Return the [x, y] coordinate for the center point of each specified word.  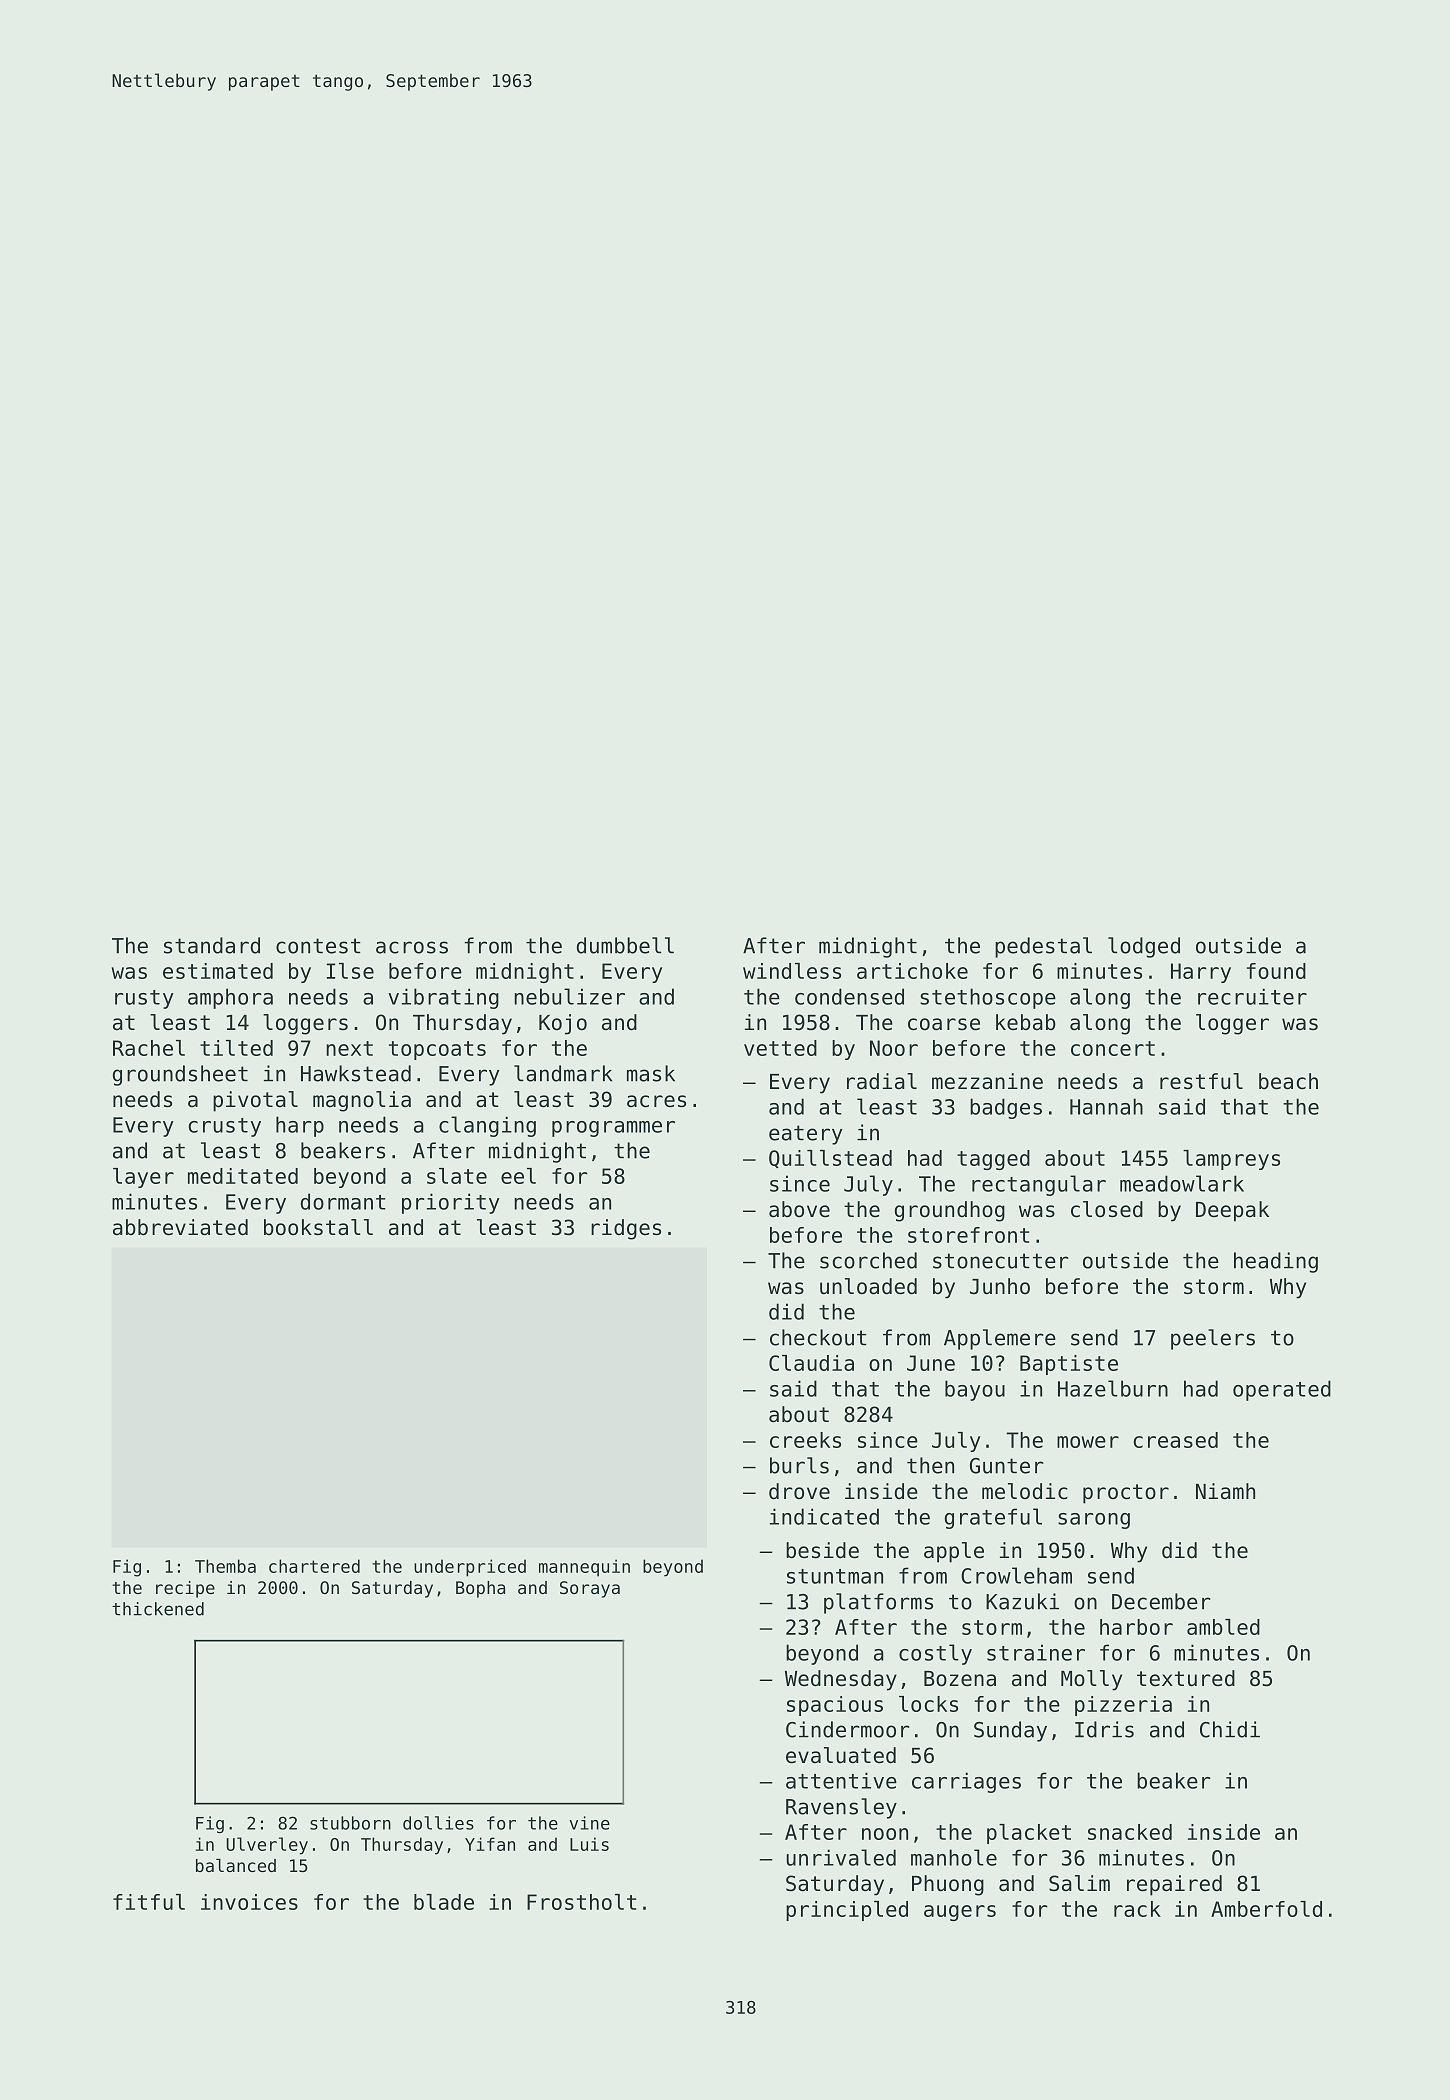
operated [1282, 1390]
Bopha [480, 1589]
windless [792, 971]
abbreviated [180, 1227]
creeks [805, 1440]
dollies [438, 1823]
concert [1113, 1048]
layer [143, 1178]
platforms [878, 1603]
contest [318, 946]
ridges [626, 1229]
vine [590, 1823]
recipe [185, 1589]
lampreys [1231, 1160]
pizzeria [1123, 1706]
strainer [1036, 1652]
